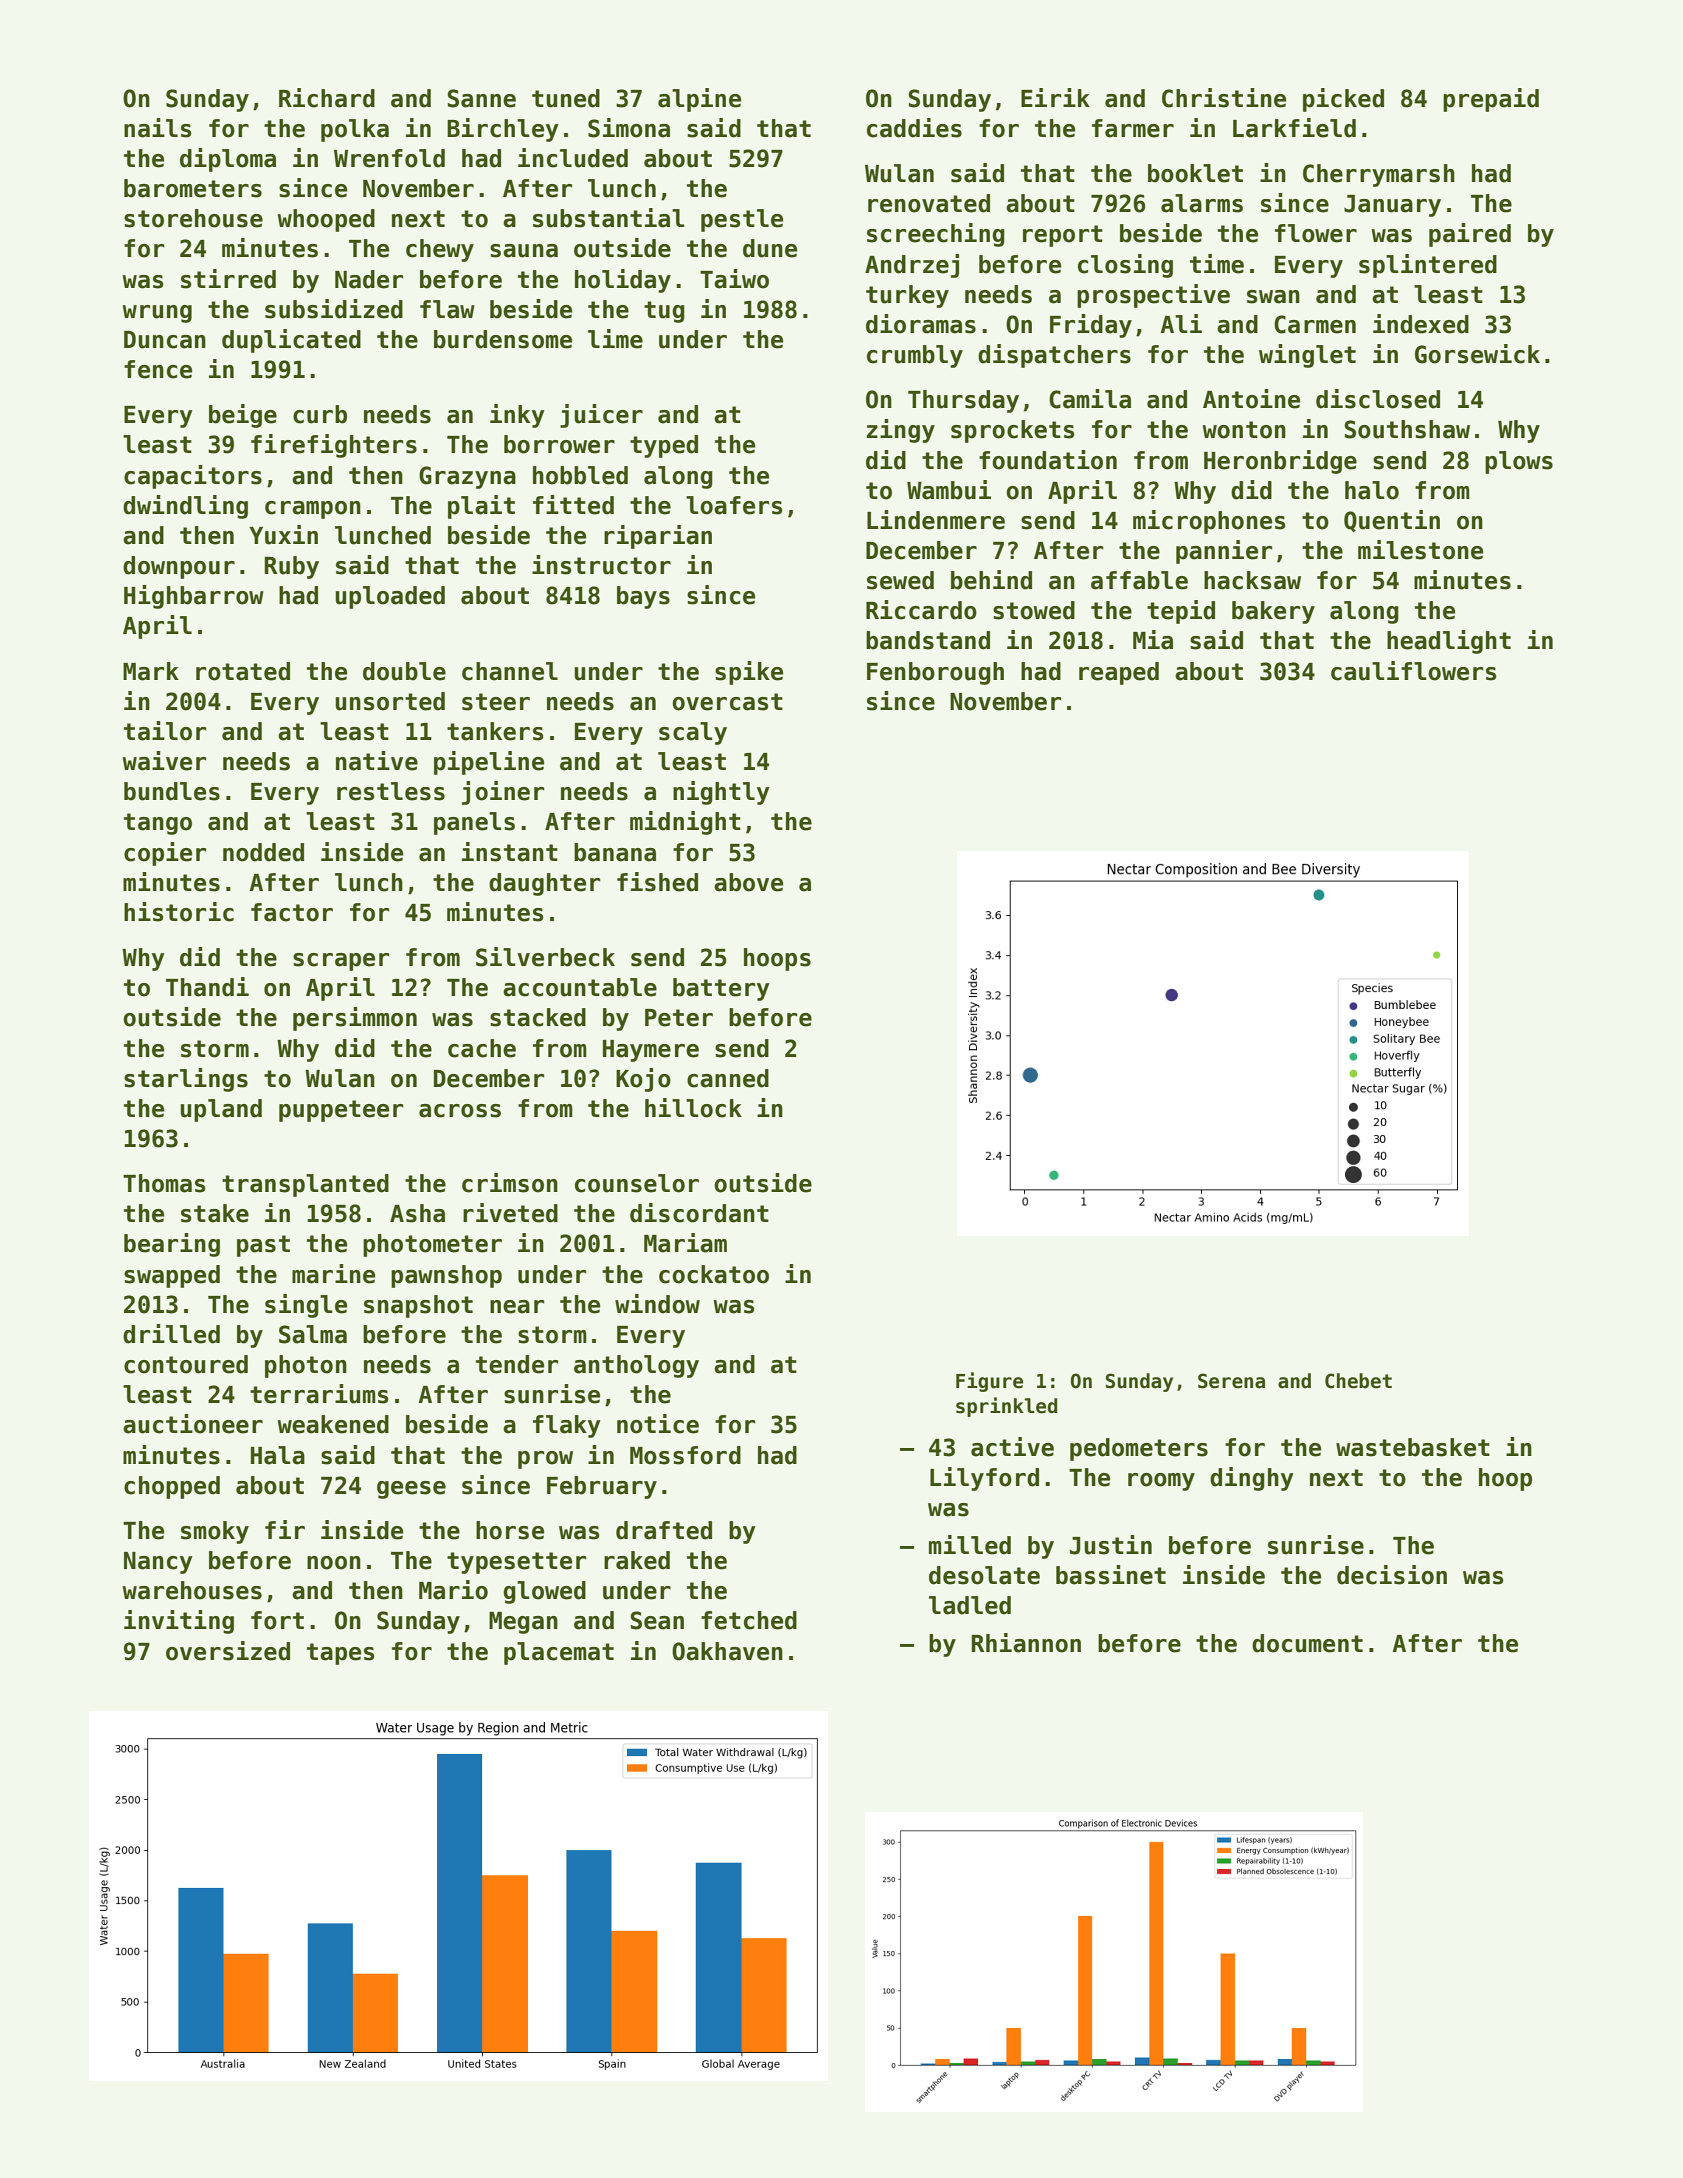 The image size is (1683, 2178). I want to click on dinghy, so click(1252, 1479).
